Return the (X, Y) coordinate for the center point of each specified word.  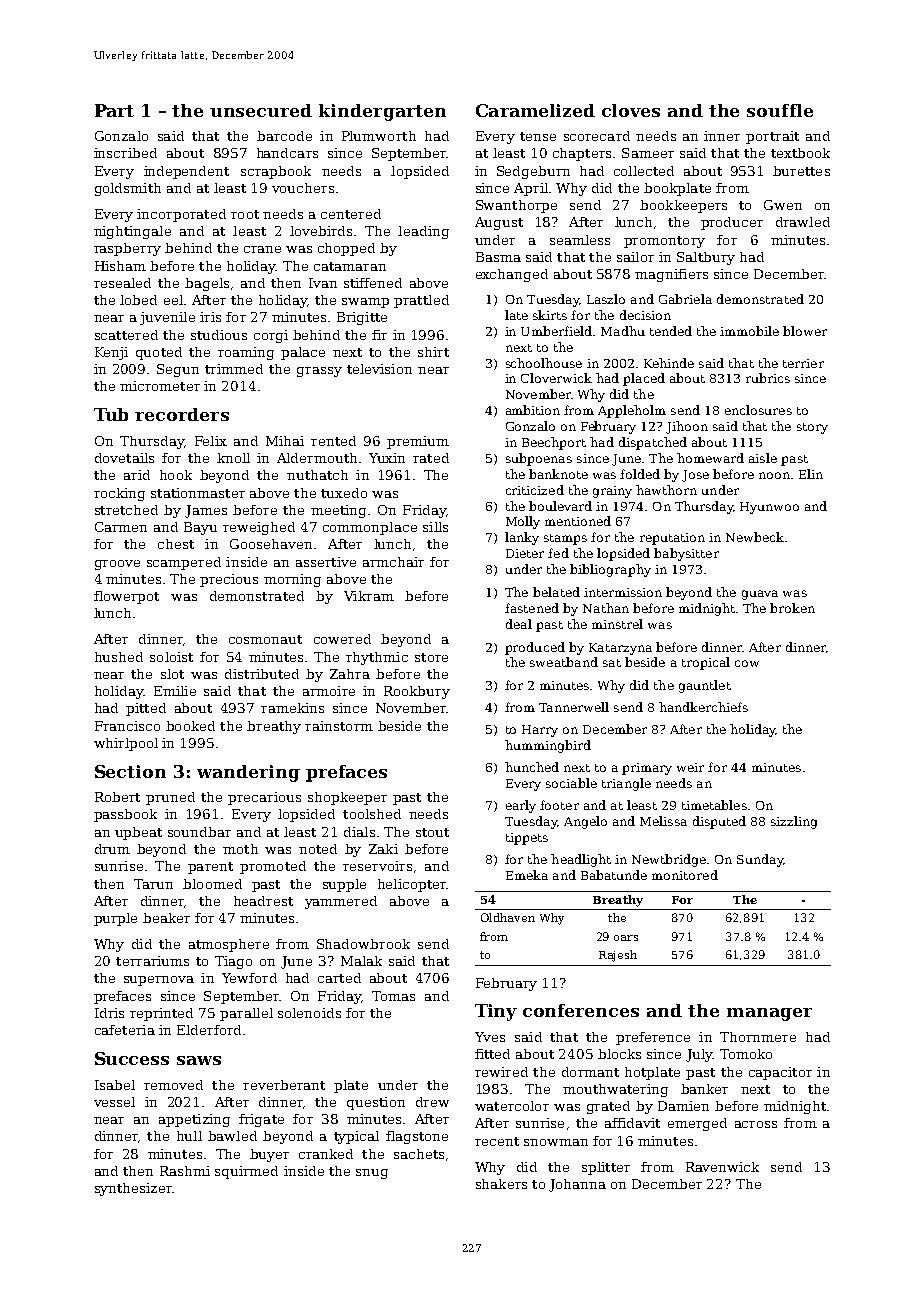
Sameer (648, 153)
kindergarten (382, 112)
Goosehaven (271, 544)
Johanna (577, 1185)
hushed (119, 657)
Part (114, 110)
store (431, 657)
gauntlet (705, 686)
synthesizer (133, 1189)
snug (372, 1174)
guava (760, 595)
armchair (393, 562)
